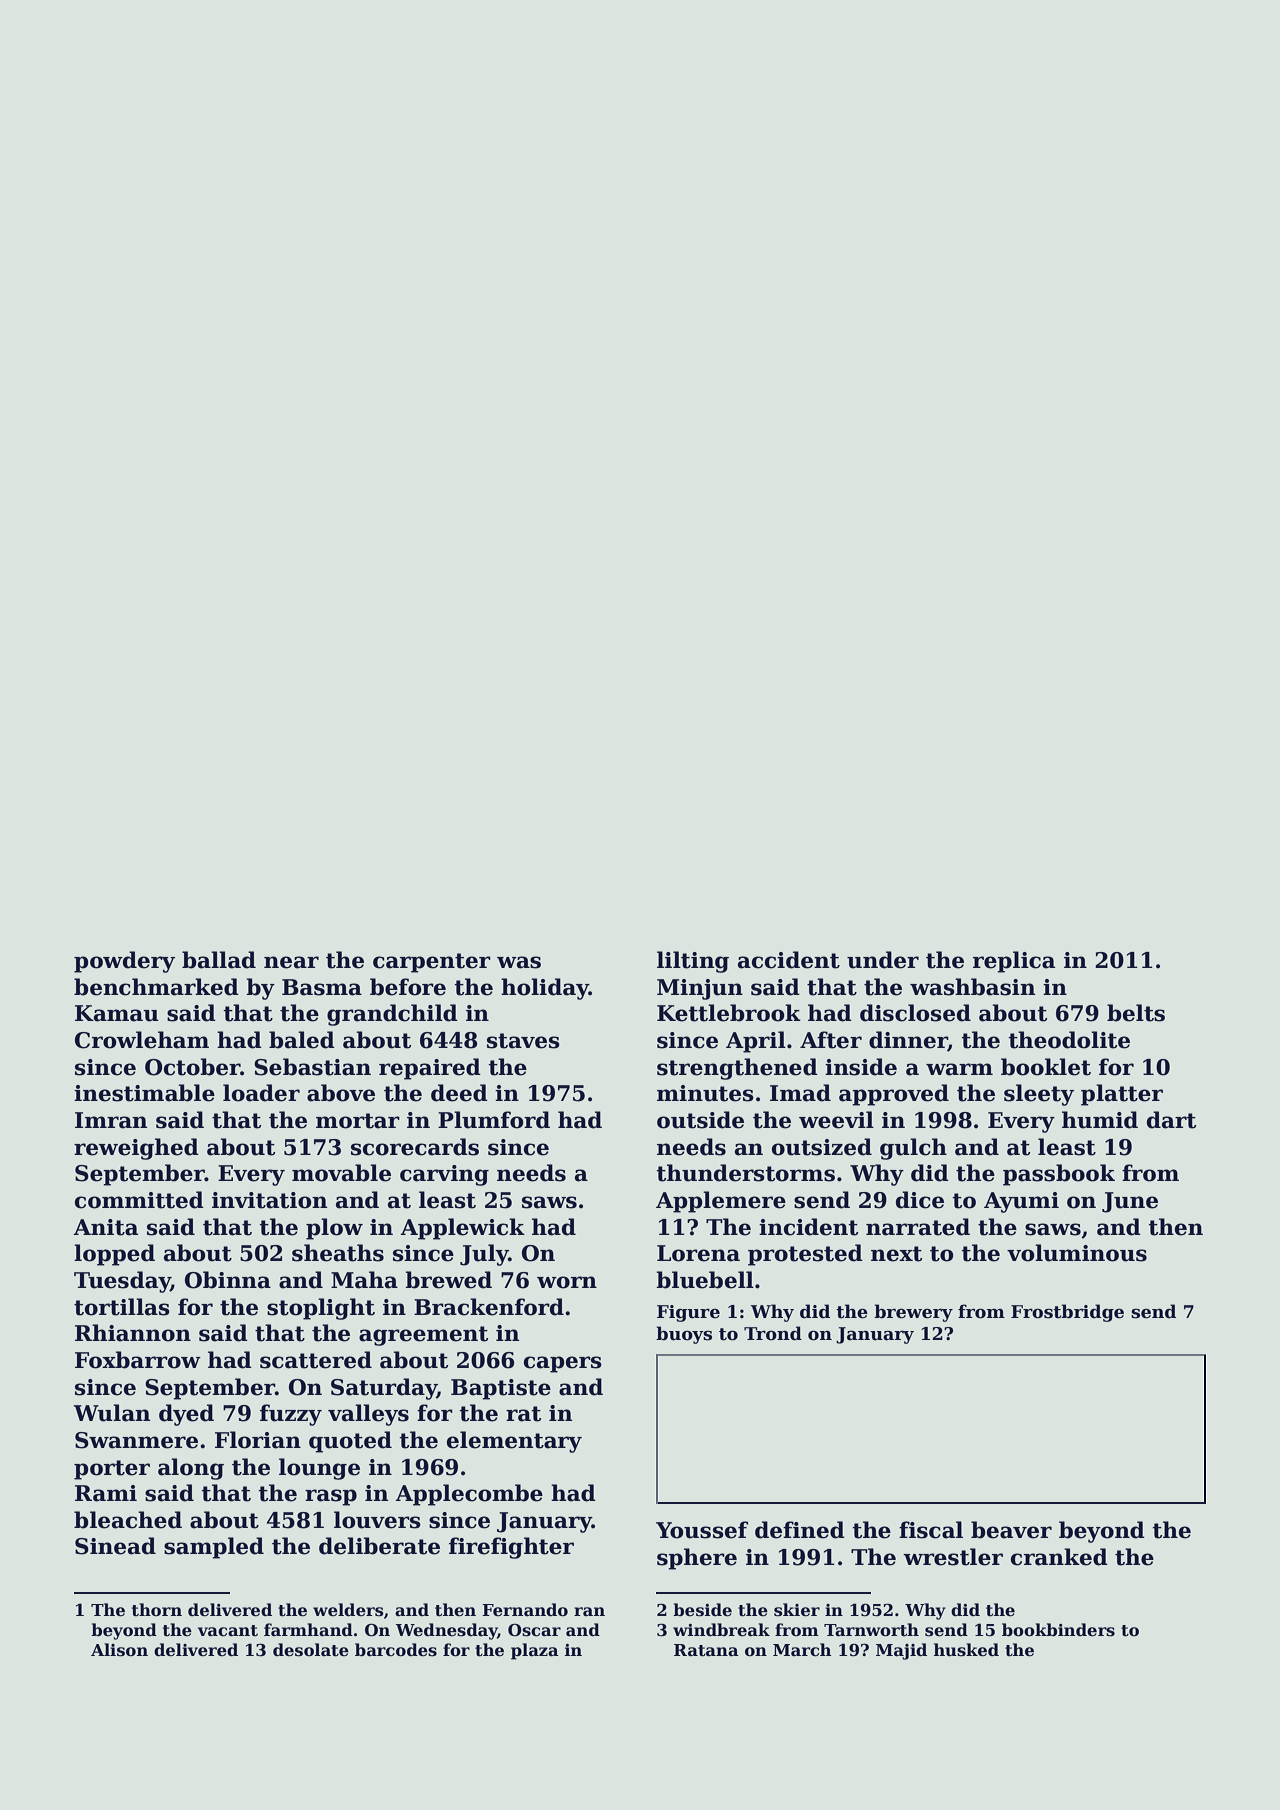 This screenshot has width=1280, height=1810. I want to click on buoys, so click(684, 1335).
